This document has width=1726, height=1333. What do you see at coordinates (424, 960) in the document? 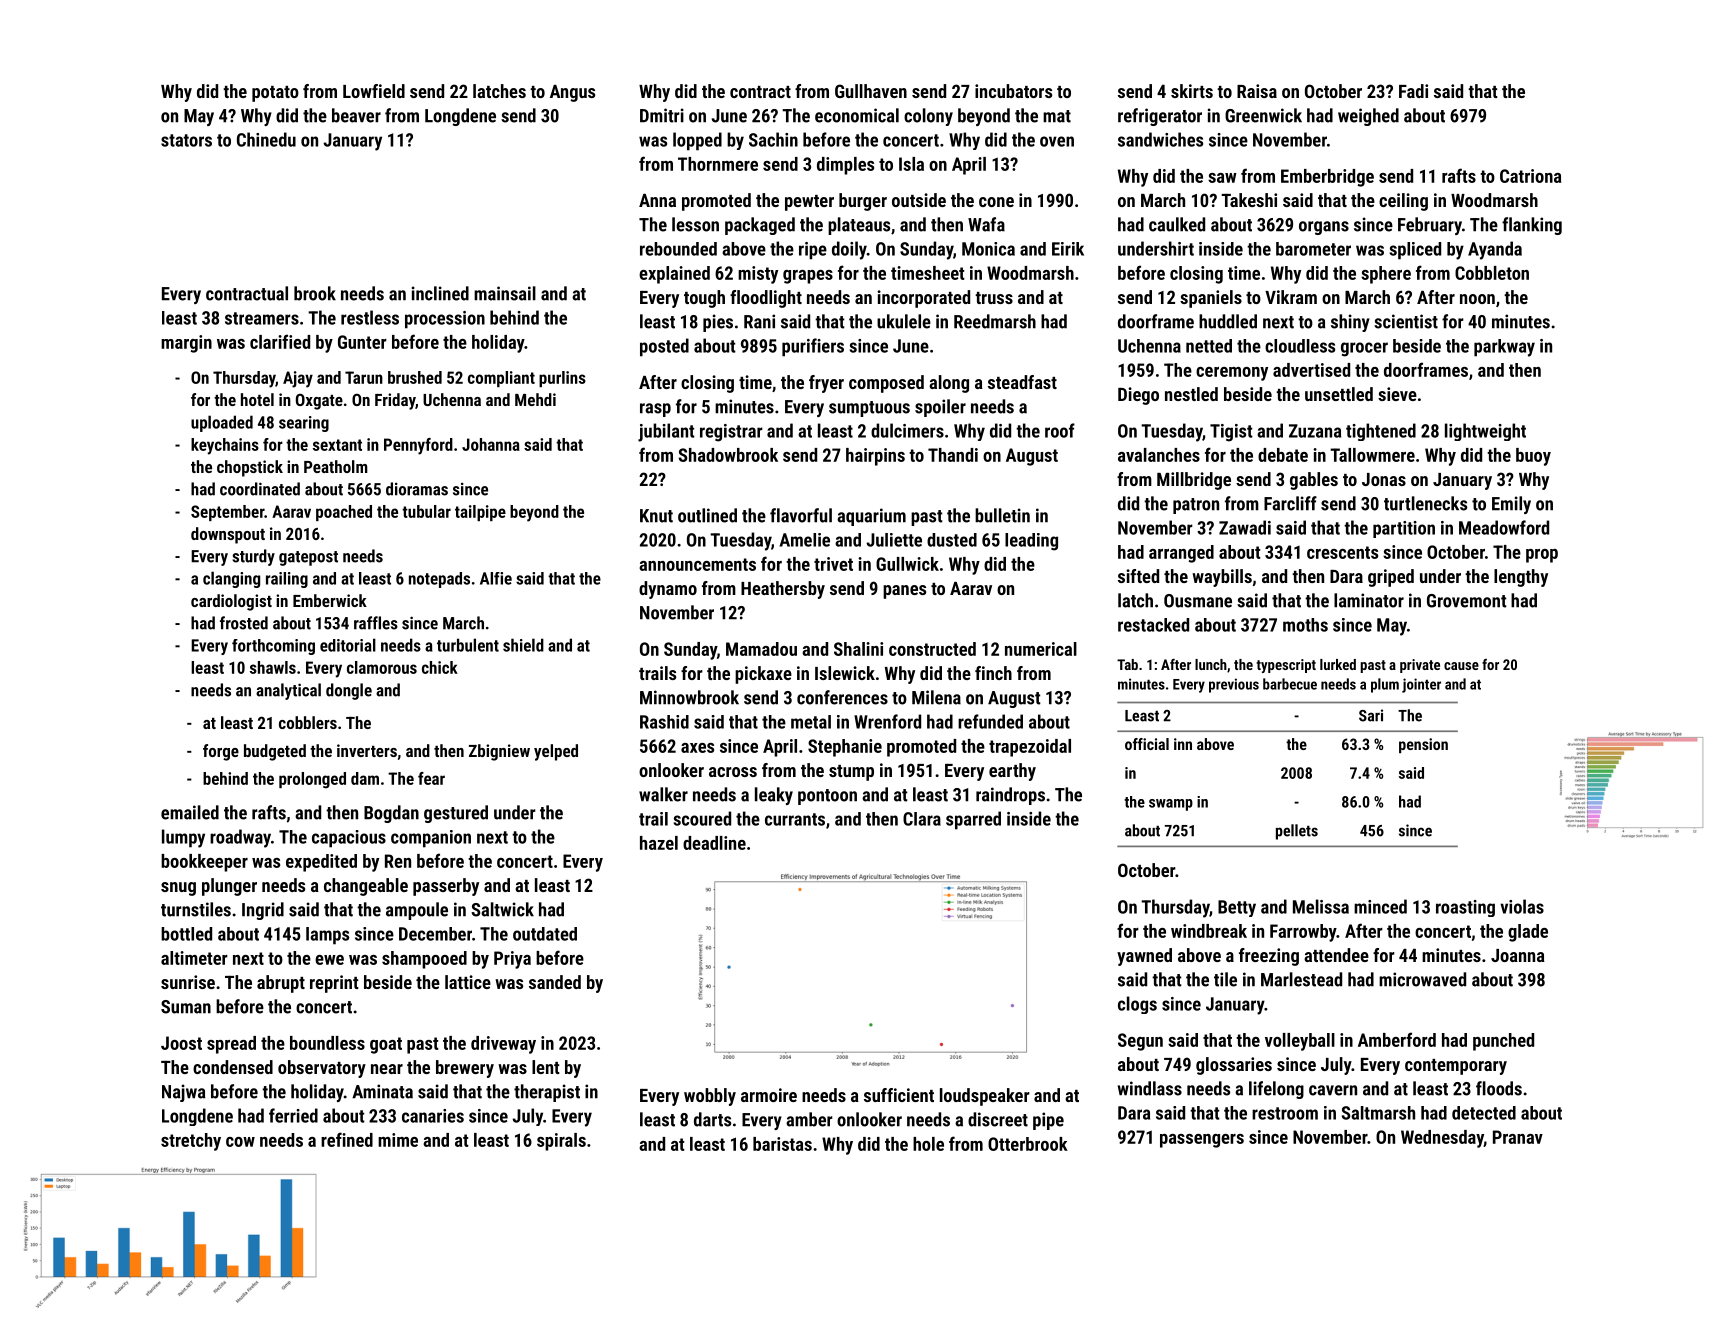
I see `shampooed` at bounding box center [424, 960].
